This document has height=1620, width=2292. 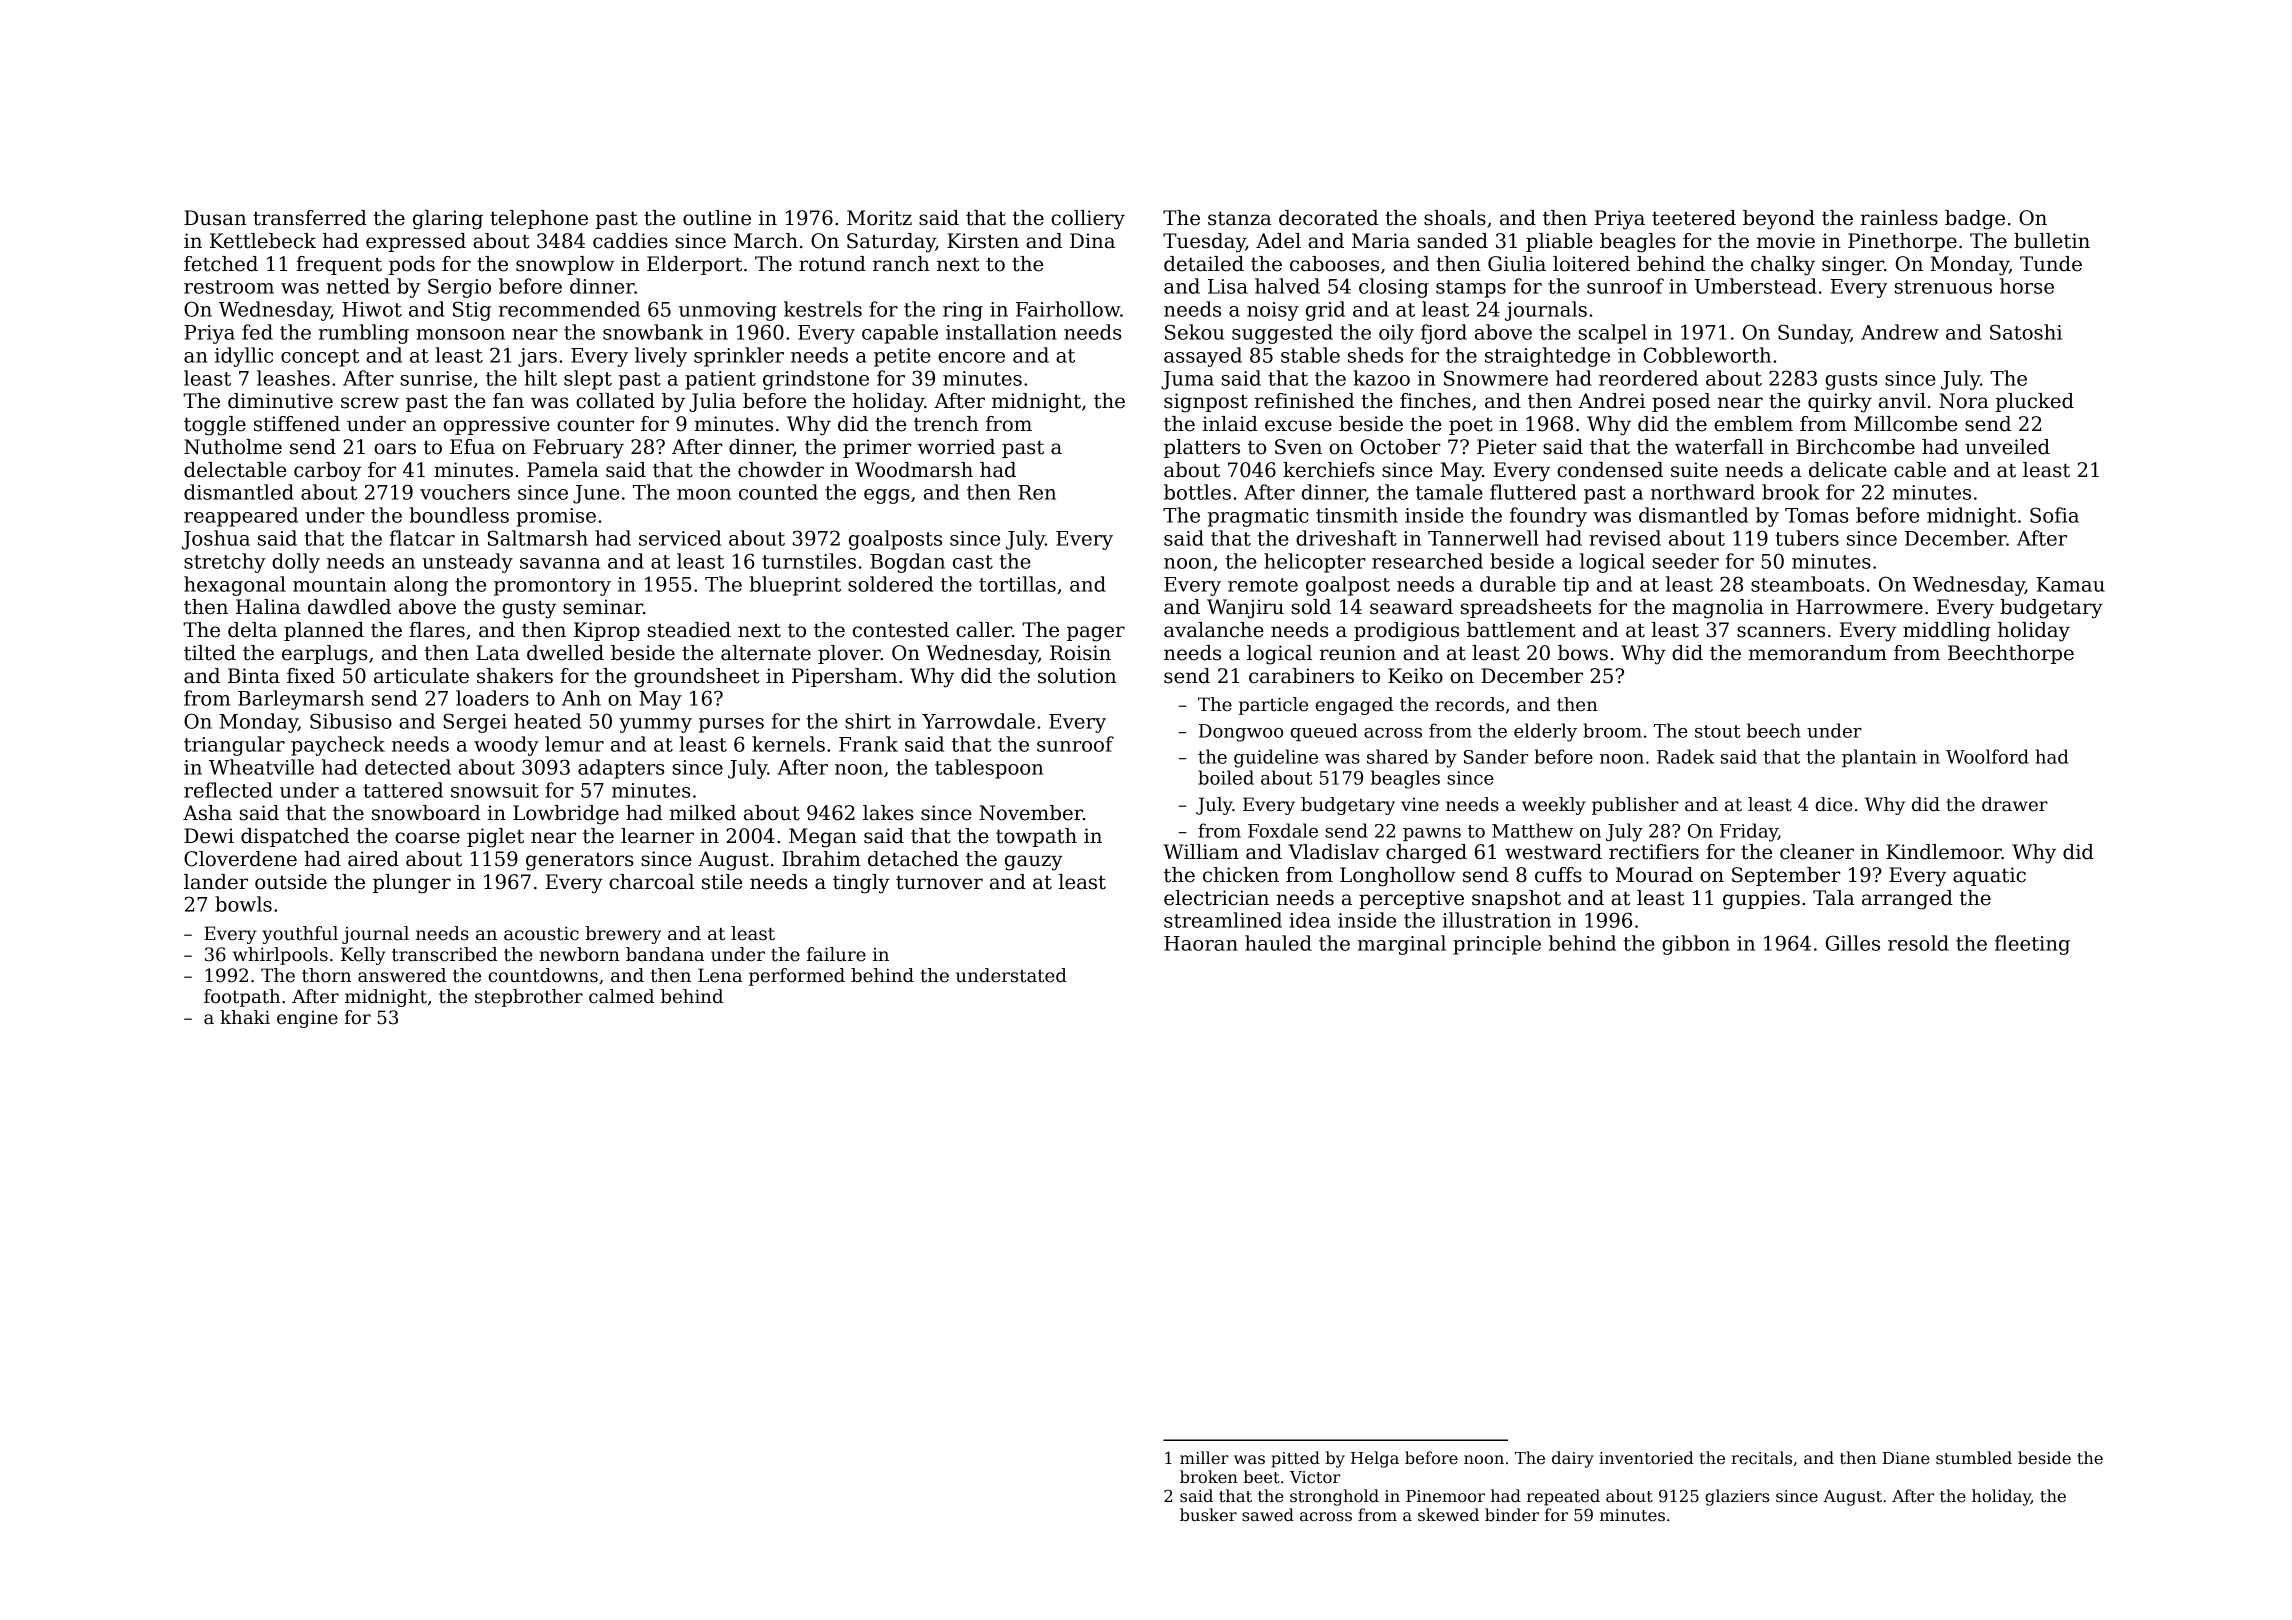 What do you see at coordinates (1375, 1459) in the document?
I see `Helga` at bounding box center [1375, 1459].
